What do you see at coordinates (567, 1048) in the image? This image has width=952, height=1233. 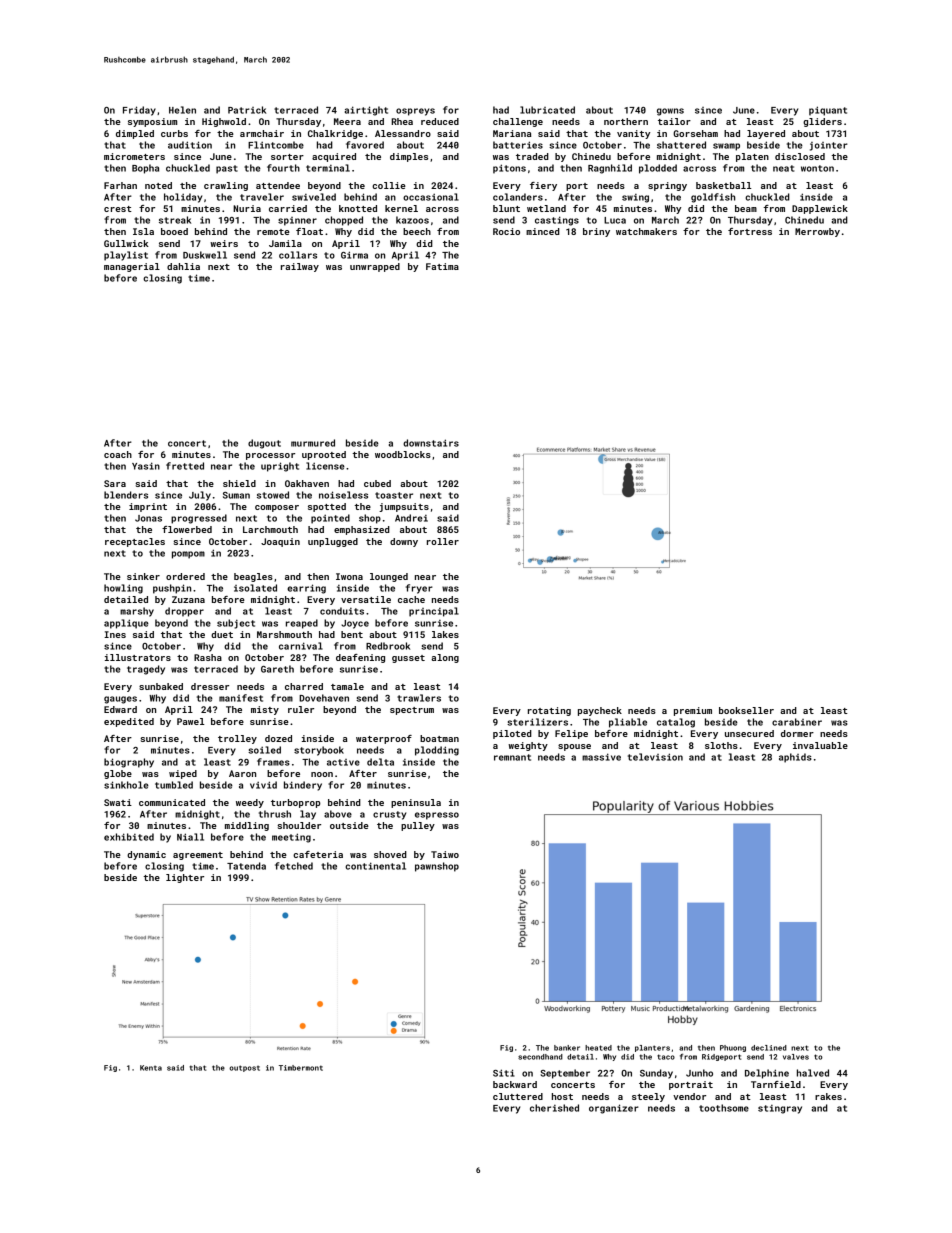 I see `banker` at bounding box center [567, 1048].
